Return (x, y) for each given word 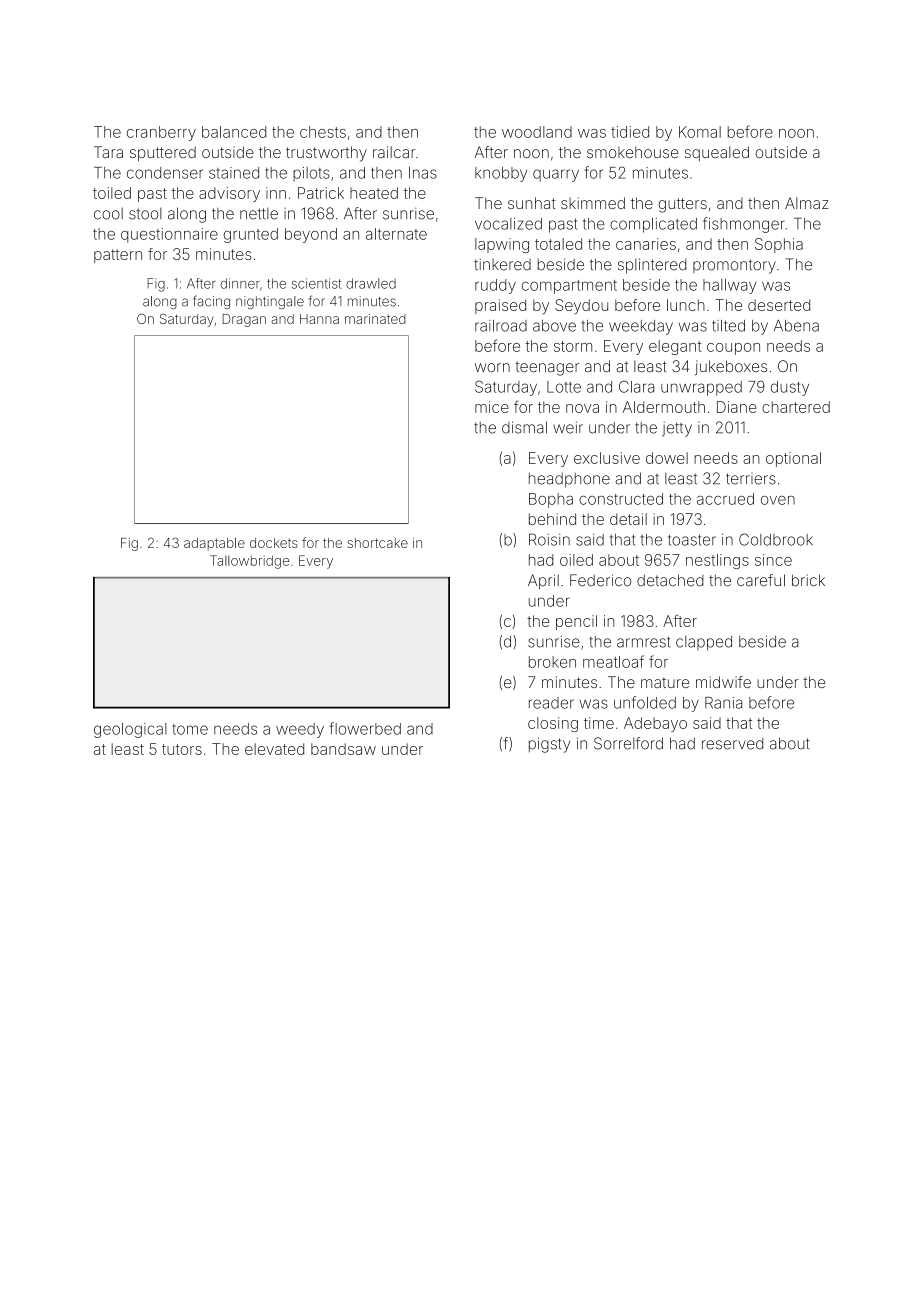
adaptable (214, 544)
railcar (394, 152)
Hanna (319, 319)
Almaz (807, 203)
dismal (524, 427)
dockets (274, 543)
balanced (234, 132)
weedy (300, 730)
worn (492, 367)
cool (108, 213)
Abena (796, 325)
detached (670, 580)
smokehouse (632, 152)
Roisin (549, 539)
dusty (790, 388)
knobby (501, 174)
